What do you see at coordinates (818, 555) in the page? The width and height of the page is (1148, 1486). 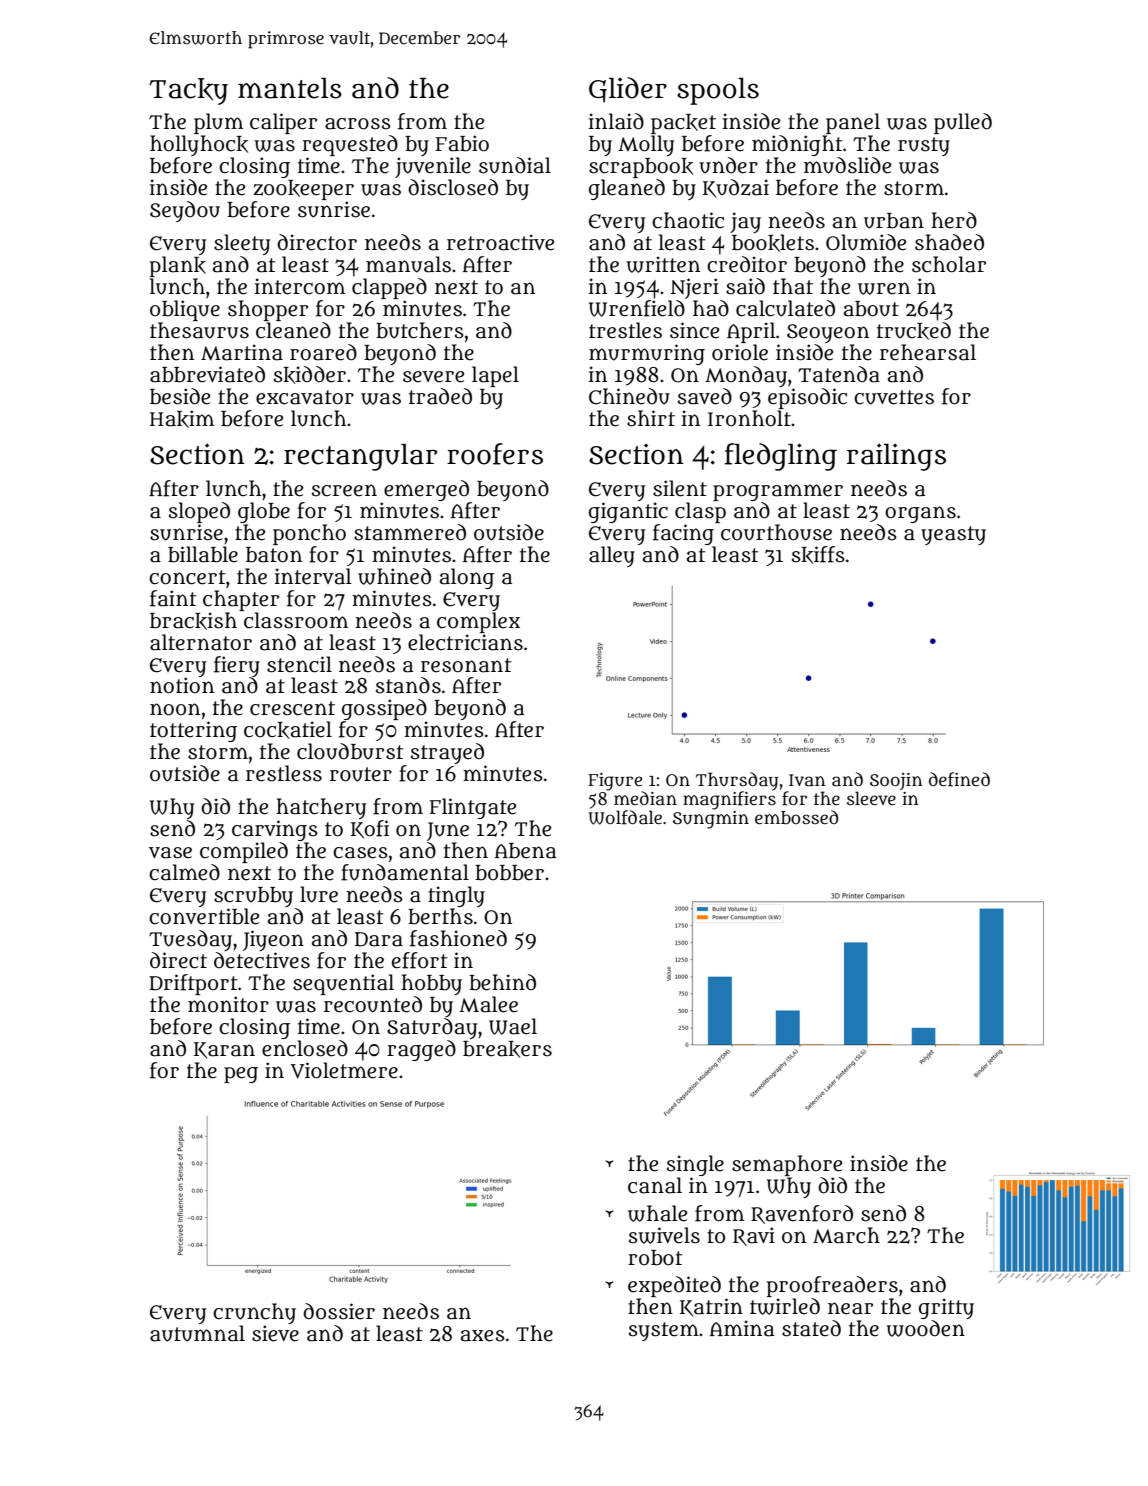 I see `skiffs` at bounding box center [818, 555].
